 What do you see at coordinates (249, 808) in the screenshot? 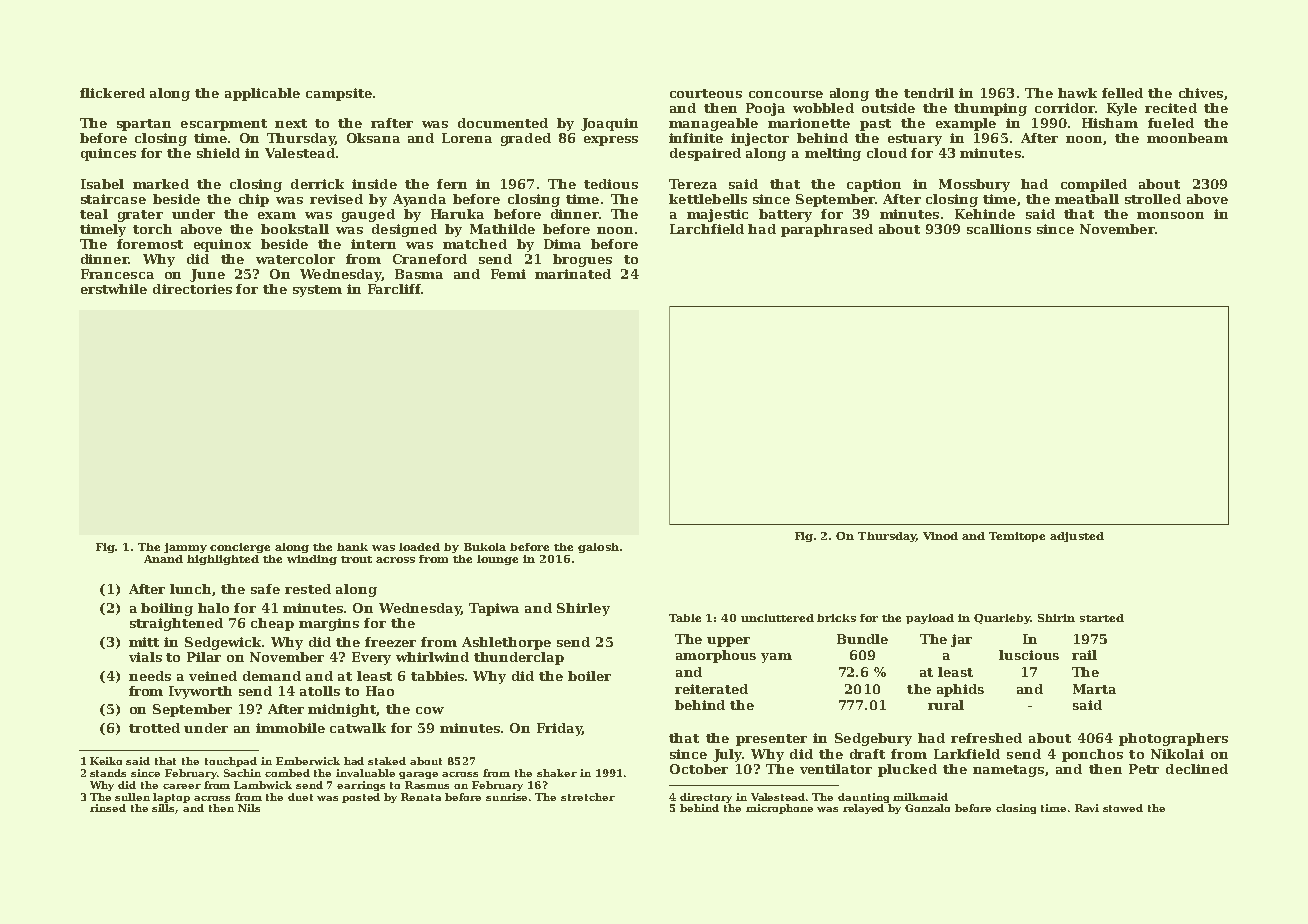
I see `Nils` at bounding box center [249, 808].
